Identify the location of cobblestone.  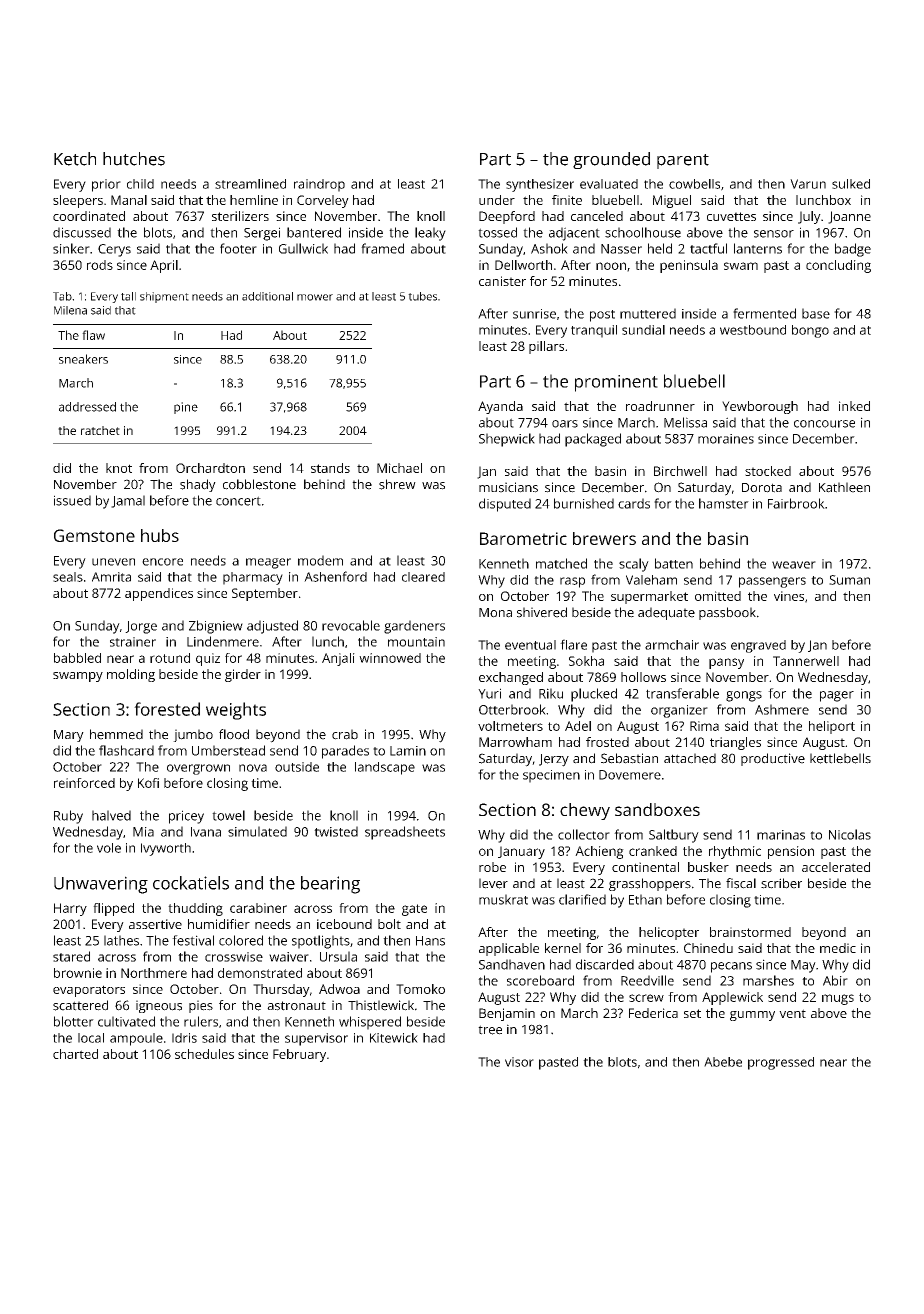
(259, 484).
